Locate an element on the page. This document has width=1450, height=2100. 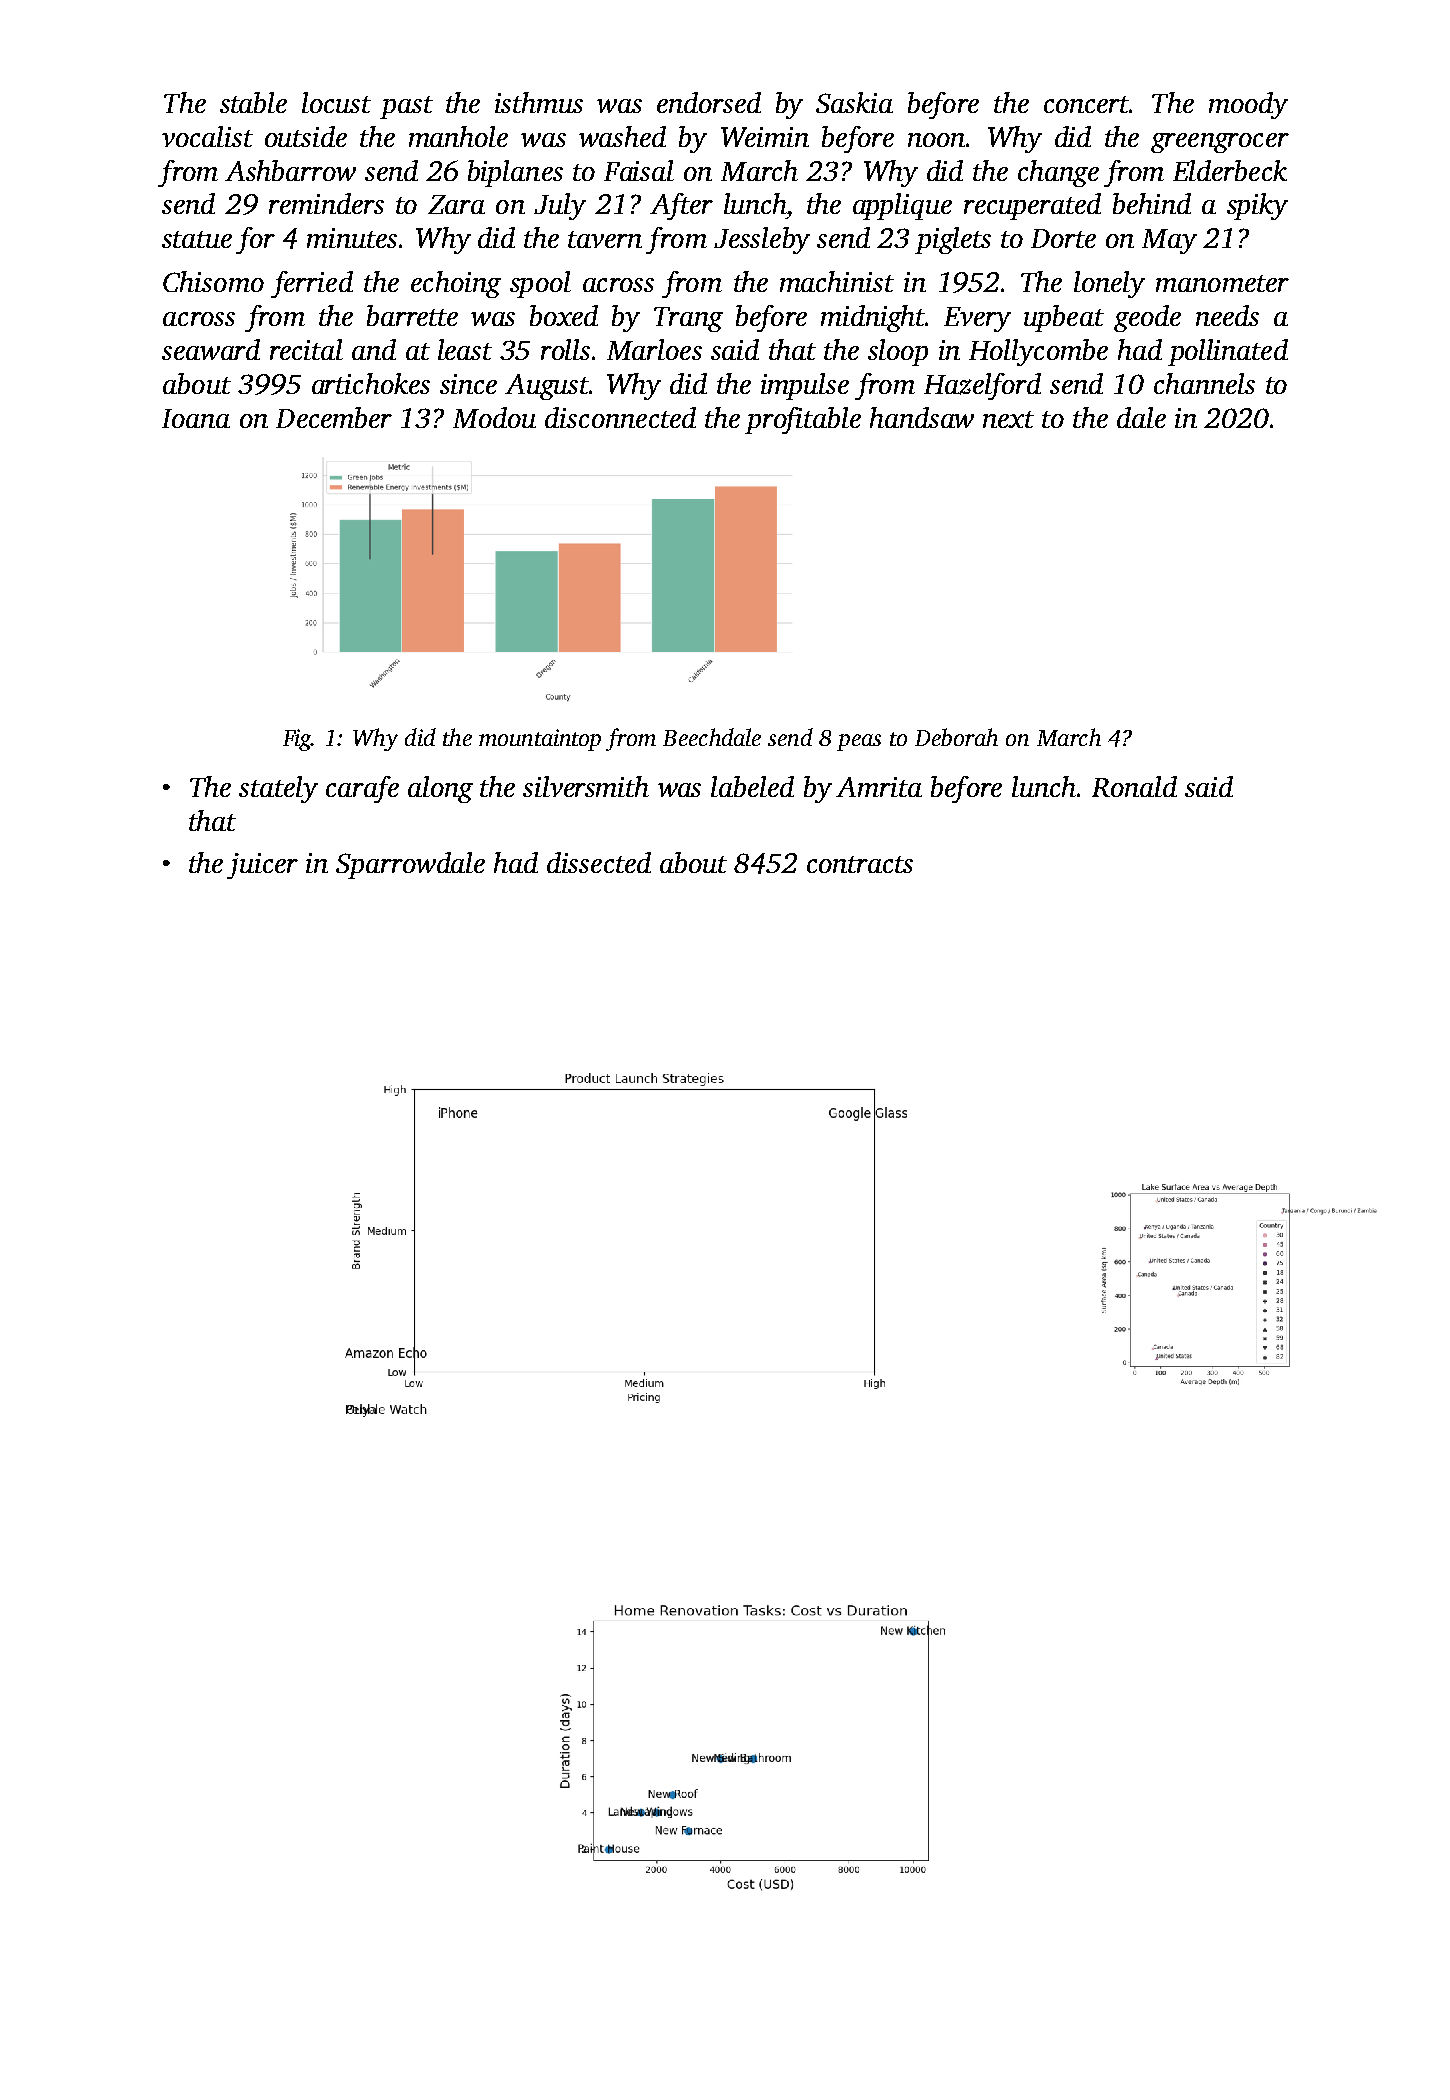
profitable is located at coordinates (803, 420).
